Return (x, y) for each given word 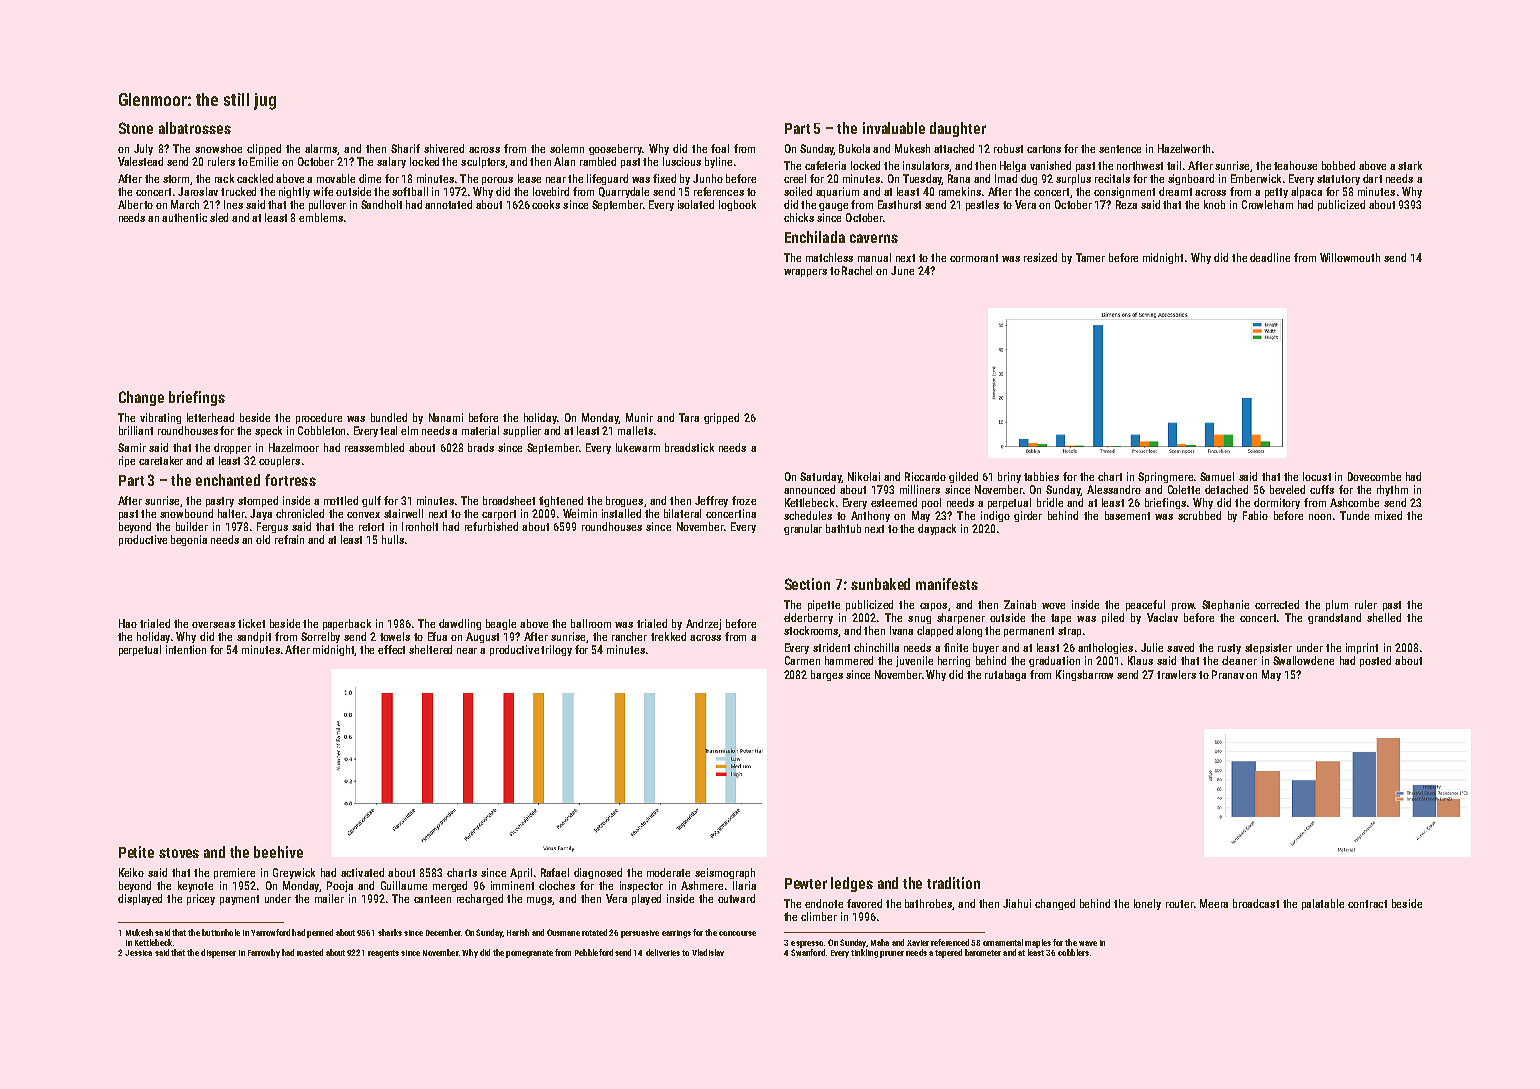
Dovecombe (1374, 476)
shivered (444, 148)
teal (388, 430)
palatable (1323, 904)
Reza (1126, 204)
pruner (892, 954)
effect (391, 649)
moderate (668, 872)
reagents (383, 954)
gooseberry (615, 149)
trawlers (1176, 674)
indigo (995, 516)
